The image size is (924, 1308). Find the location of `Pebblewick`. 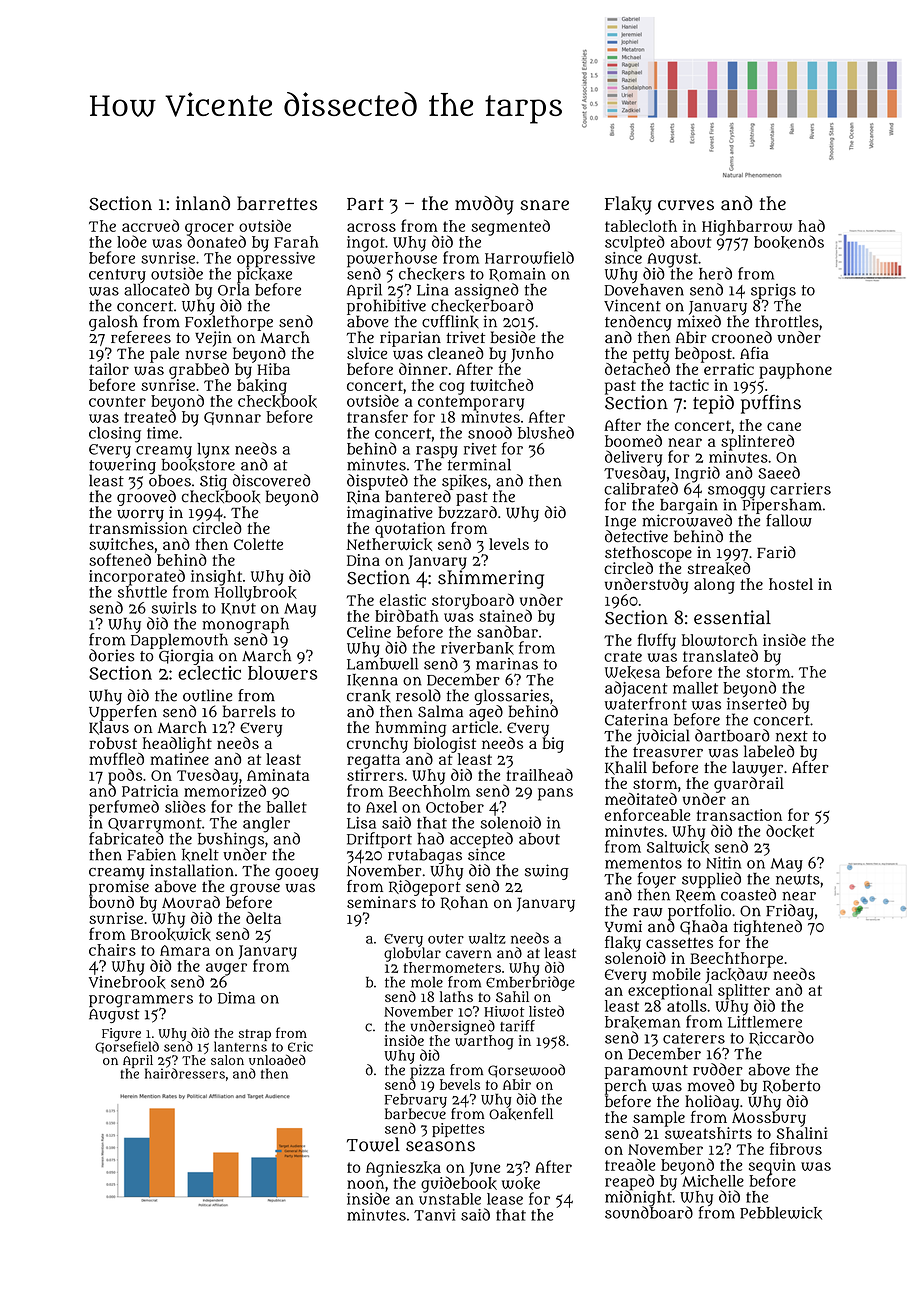

Pebblewick is located at coordinates (781, 1213).
